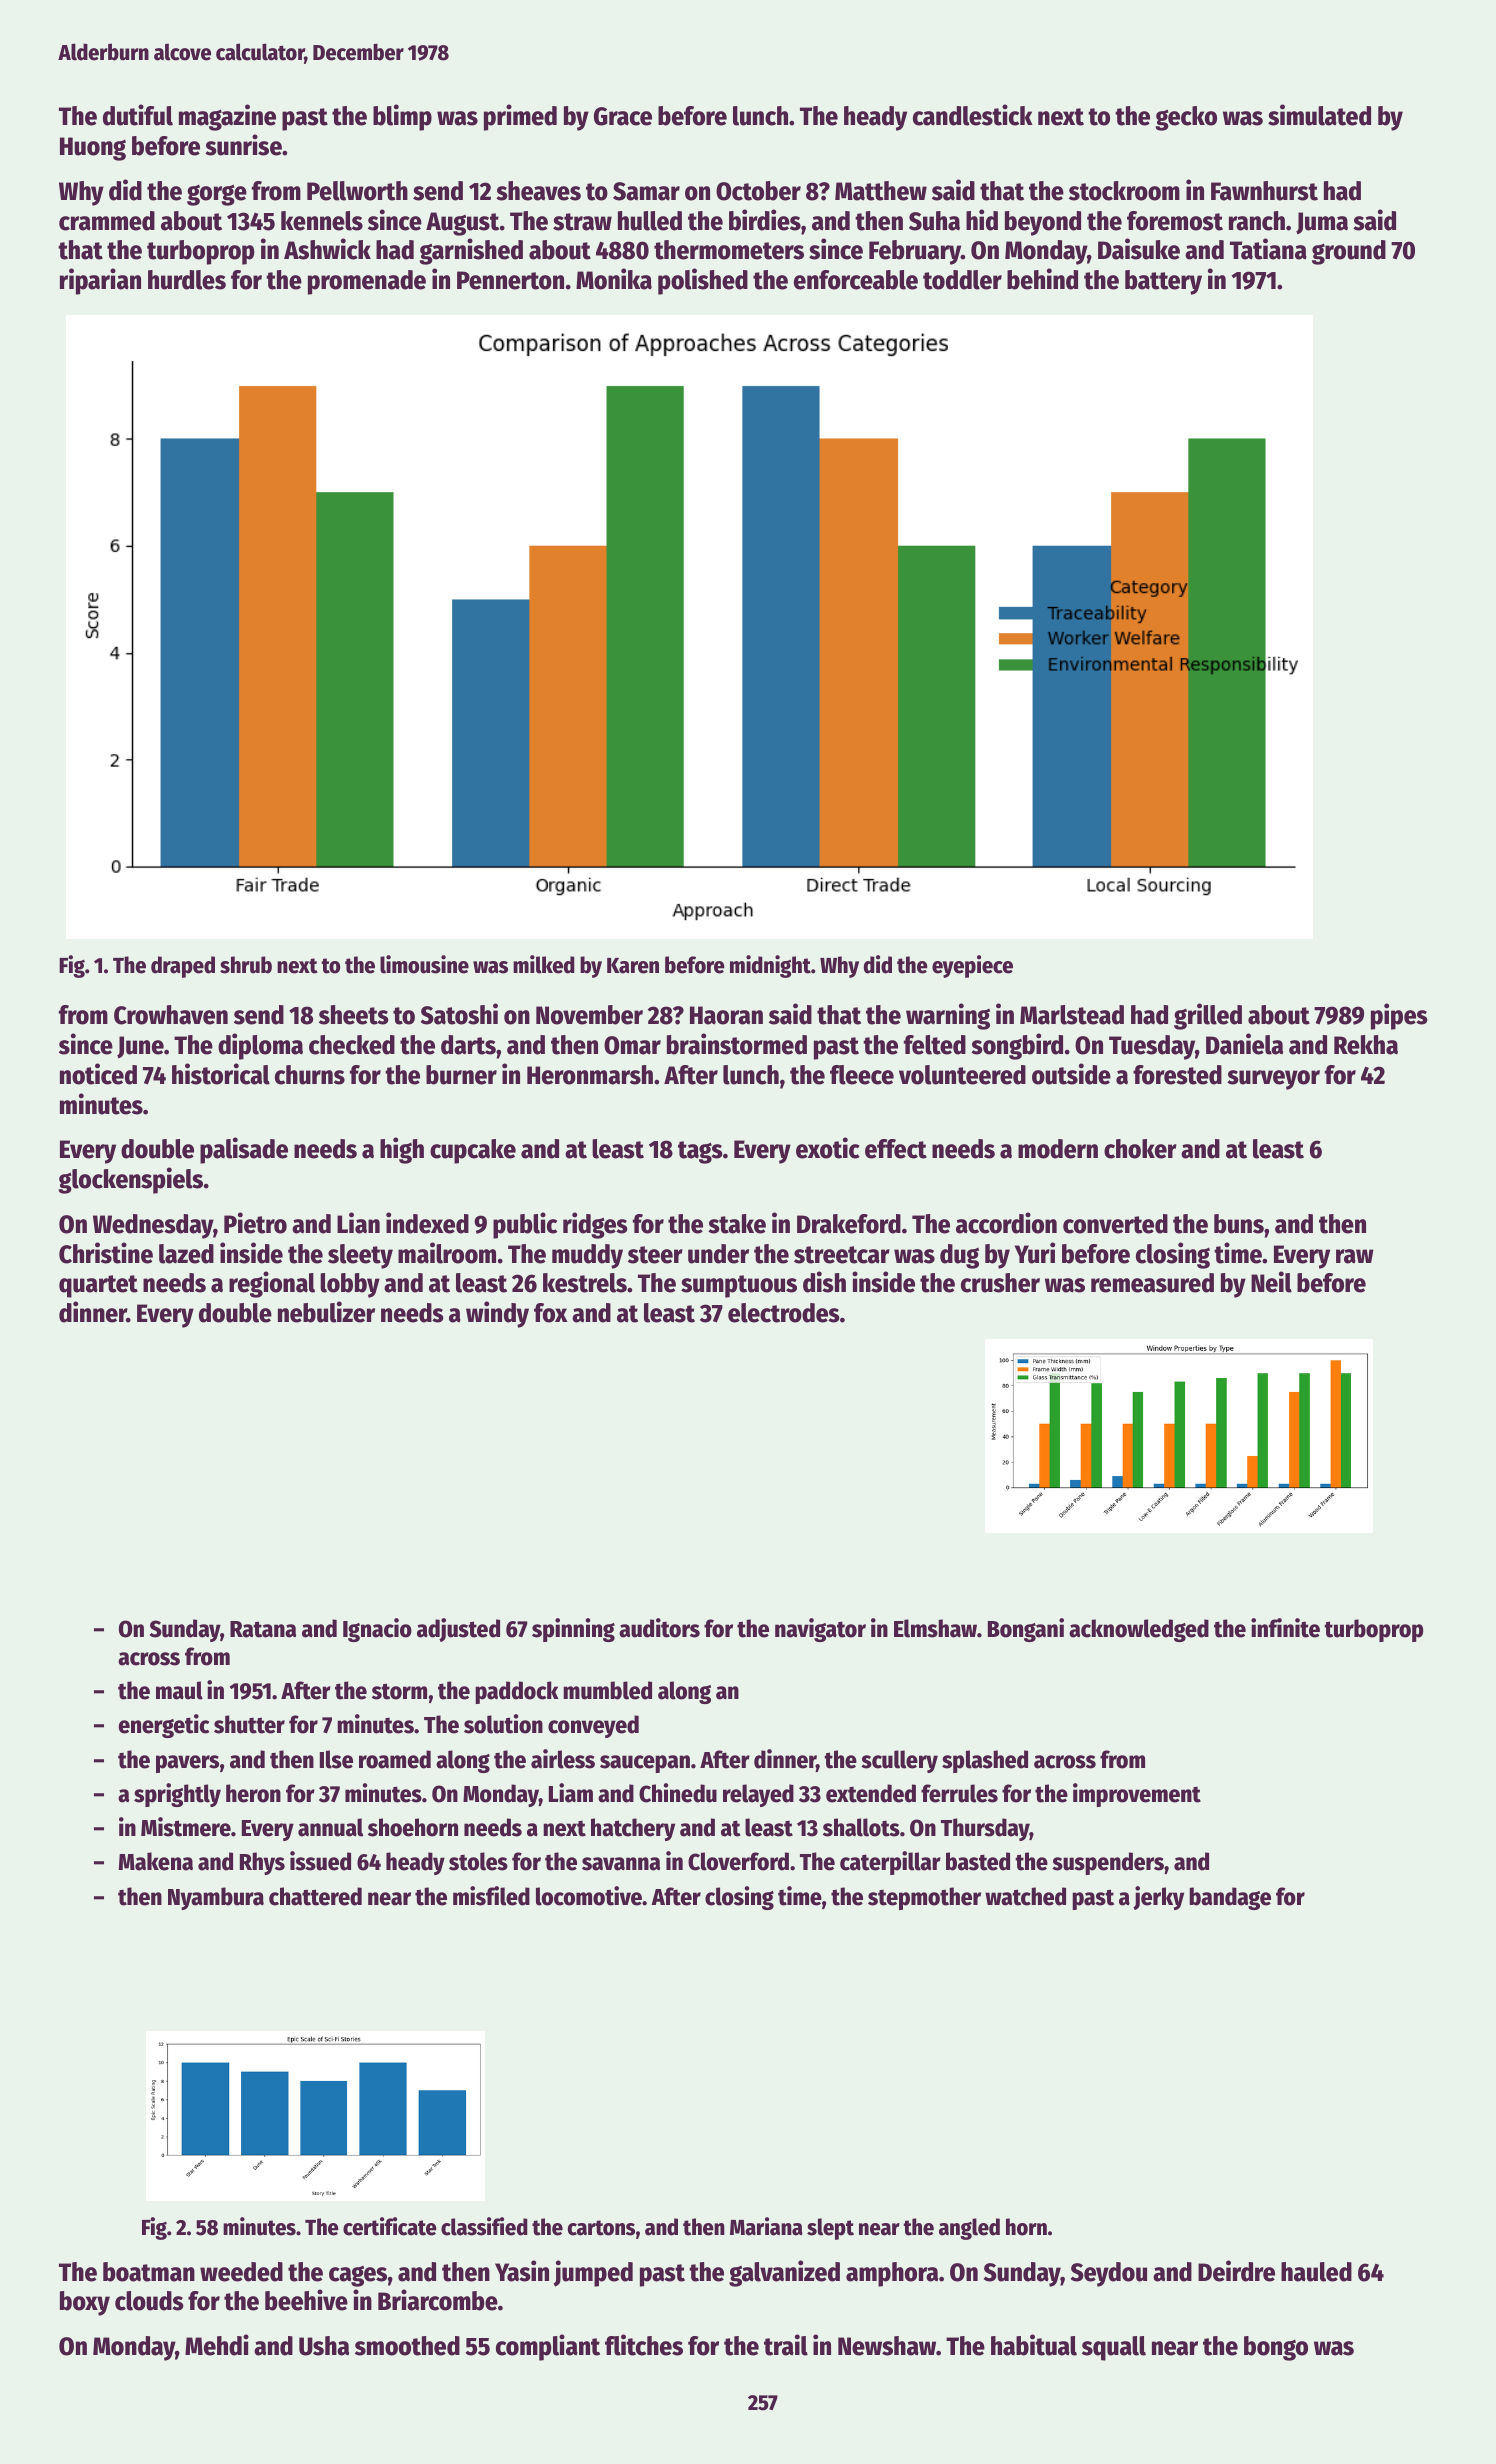 This image has height=2464, width=1496. I want to click on promenade, so click(367, 282).
